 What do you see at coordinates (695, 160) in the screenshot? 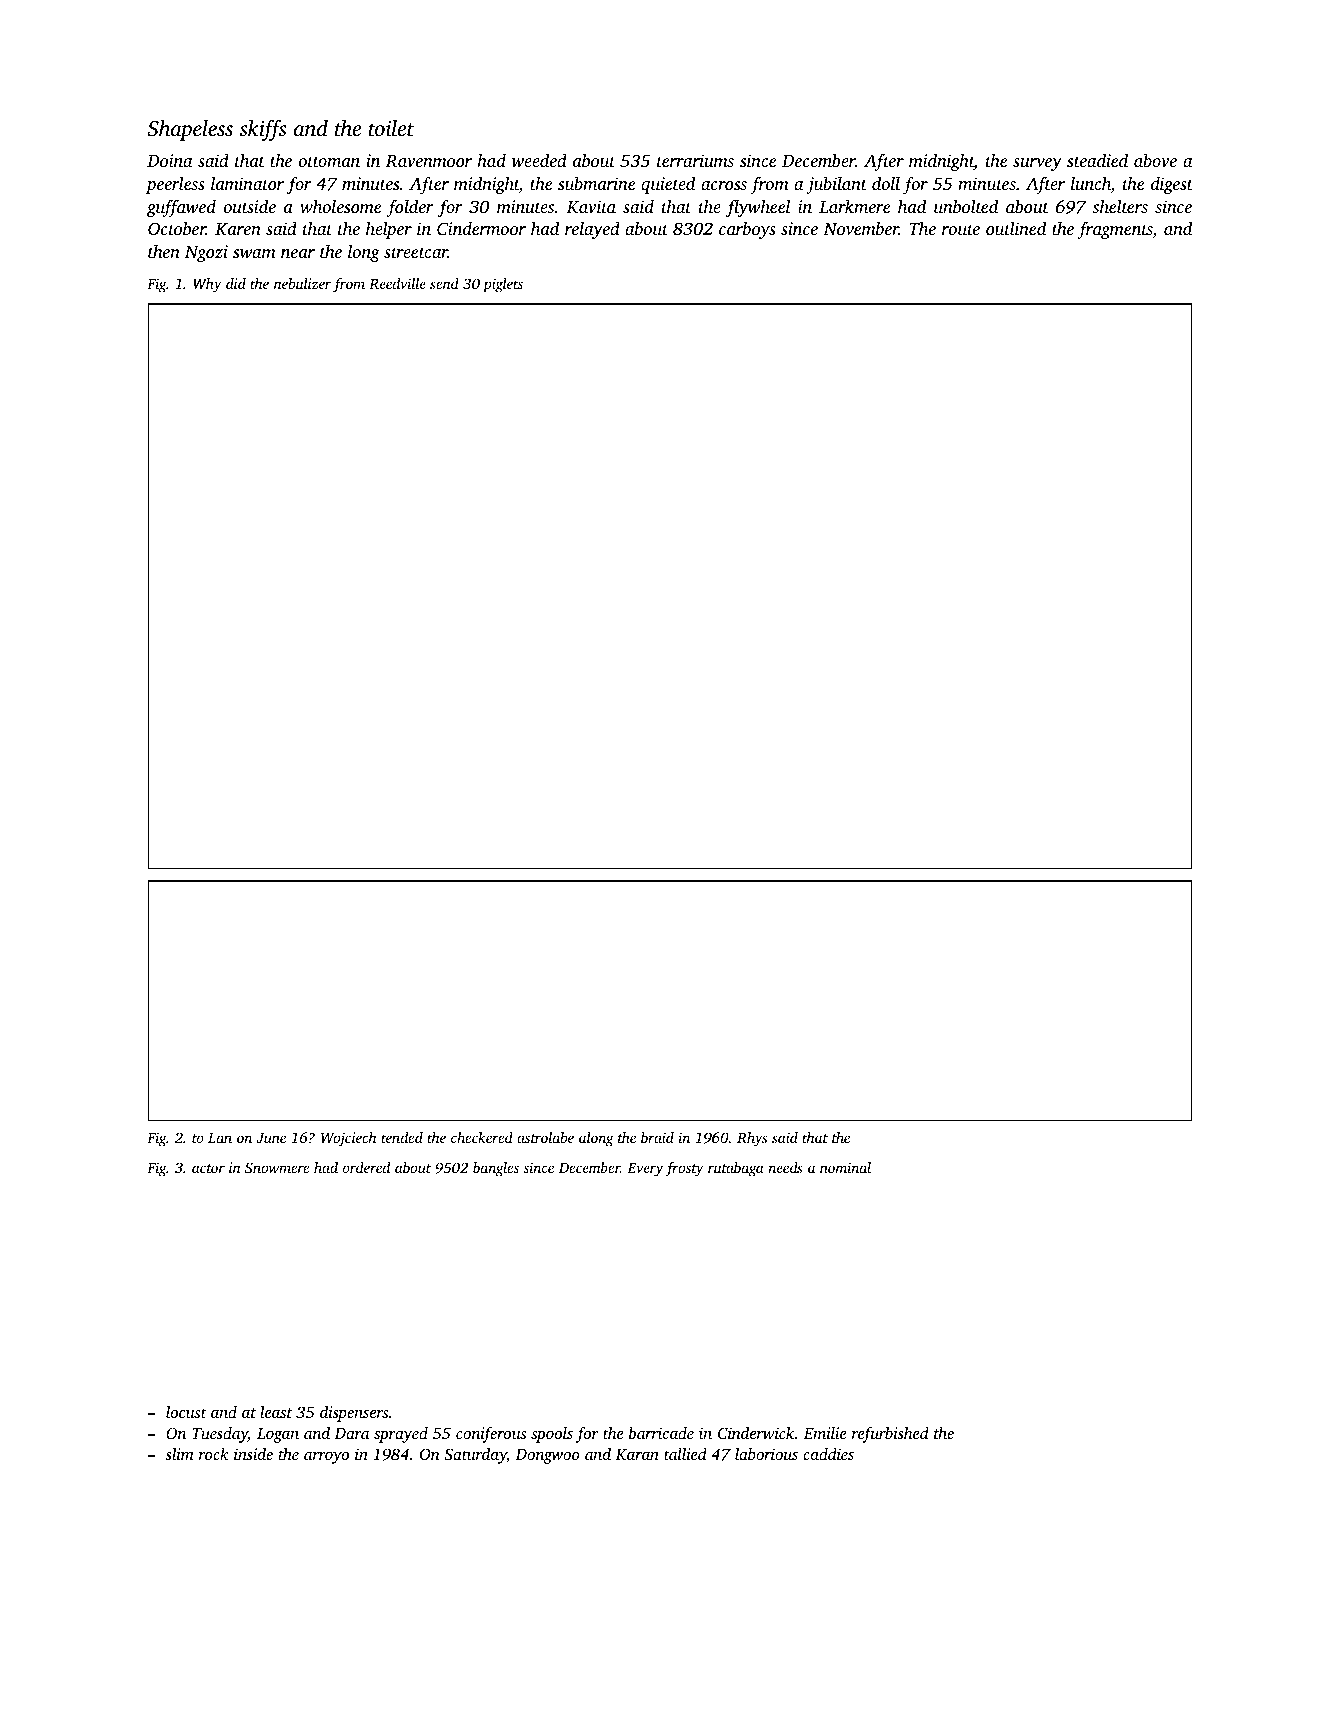
I see `terrariums` at bounding box center [695, 160].
